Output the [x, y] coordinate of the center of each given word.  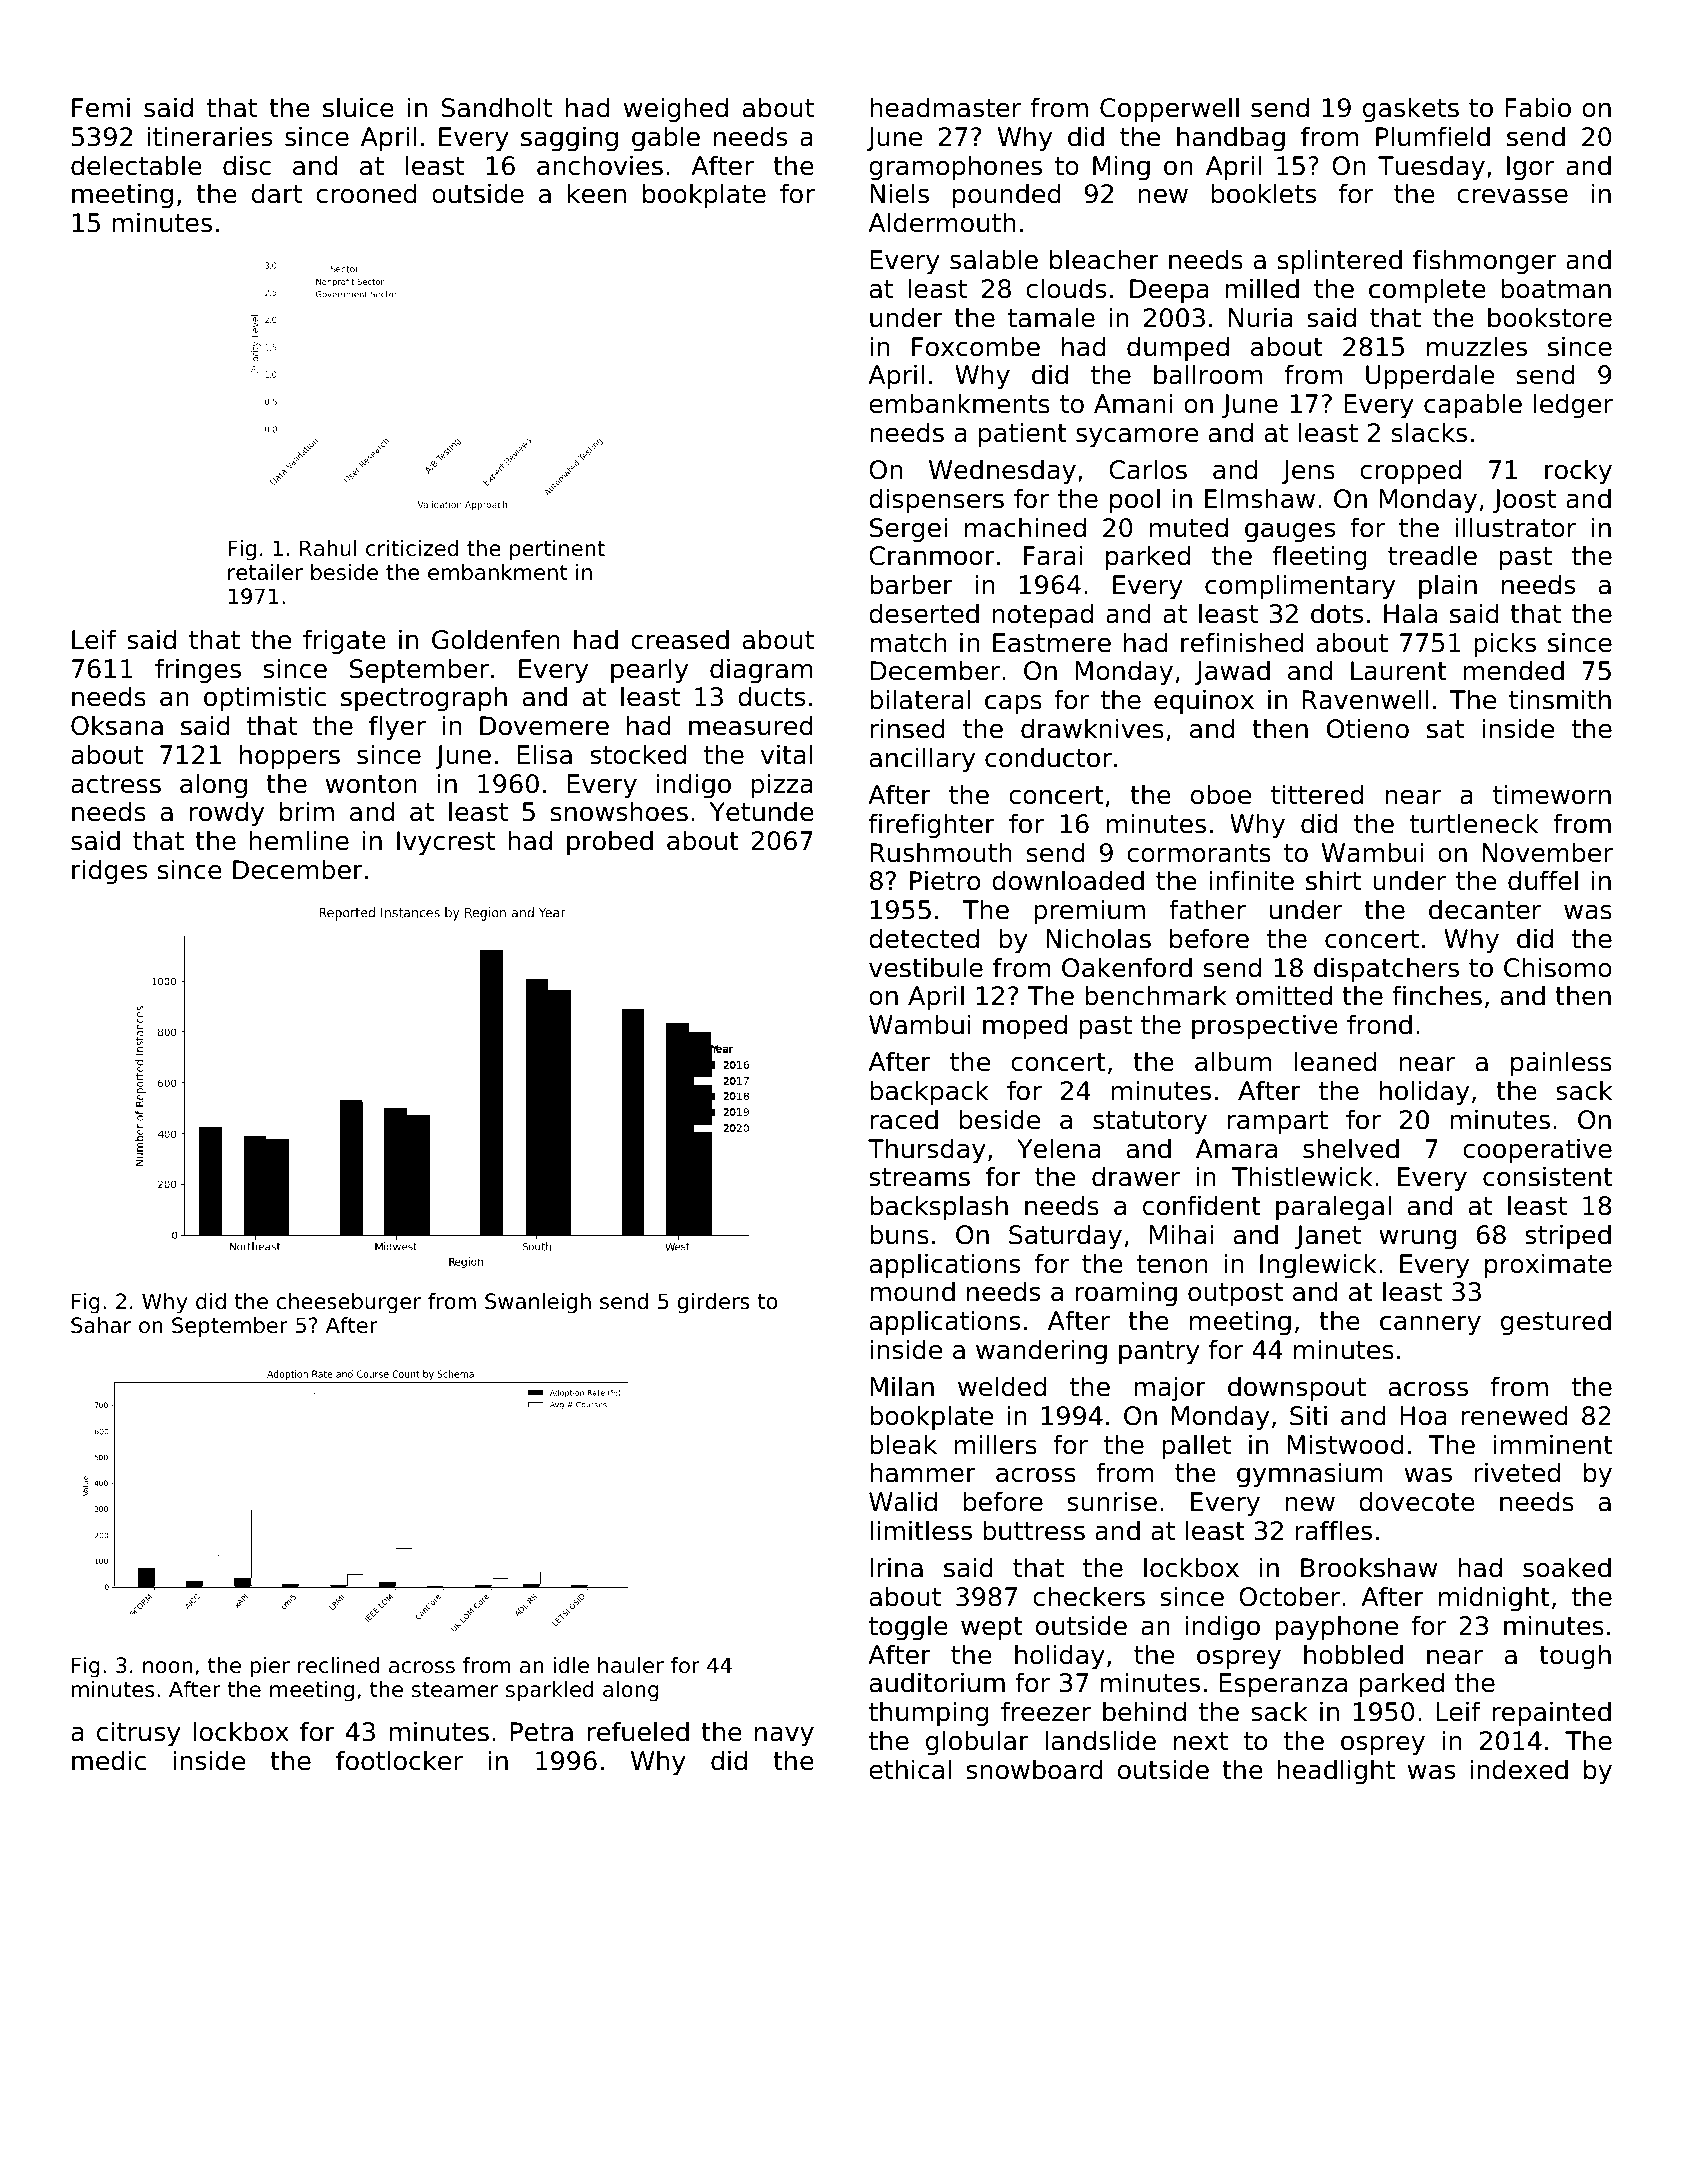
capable [1473, 406]
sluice [358, 107]
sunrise [1112, 1501]
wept [992, 1629]
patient [1023, 435]
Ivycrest [446, 843]
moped [1025, 1027]
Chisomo [1558, 967]
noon [168, 1667]
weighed [676, 110]
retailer [265, 572]
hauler [631, 1665]
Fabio [1538, 107]
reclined [338, 1665]
